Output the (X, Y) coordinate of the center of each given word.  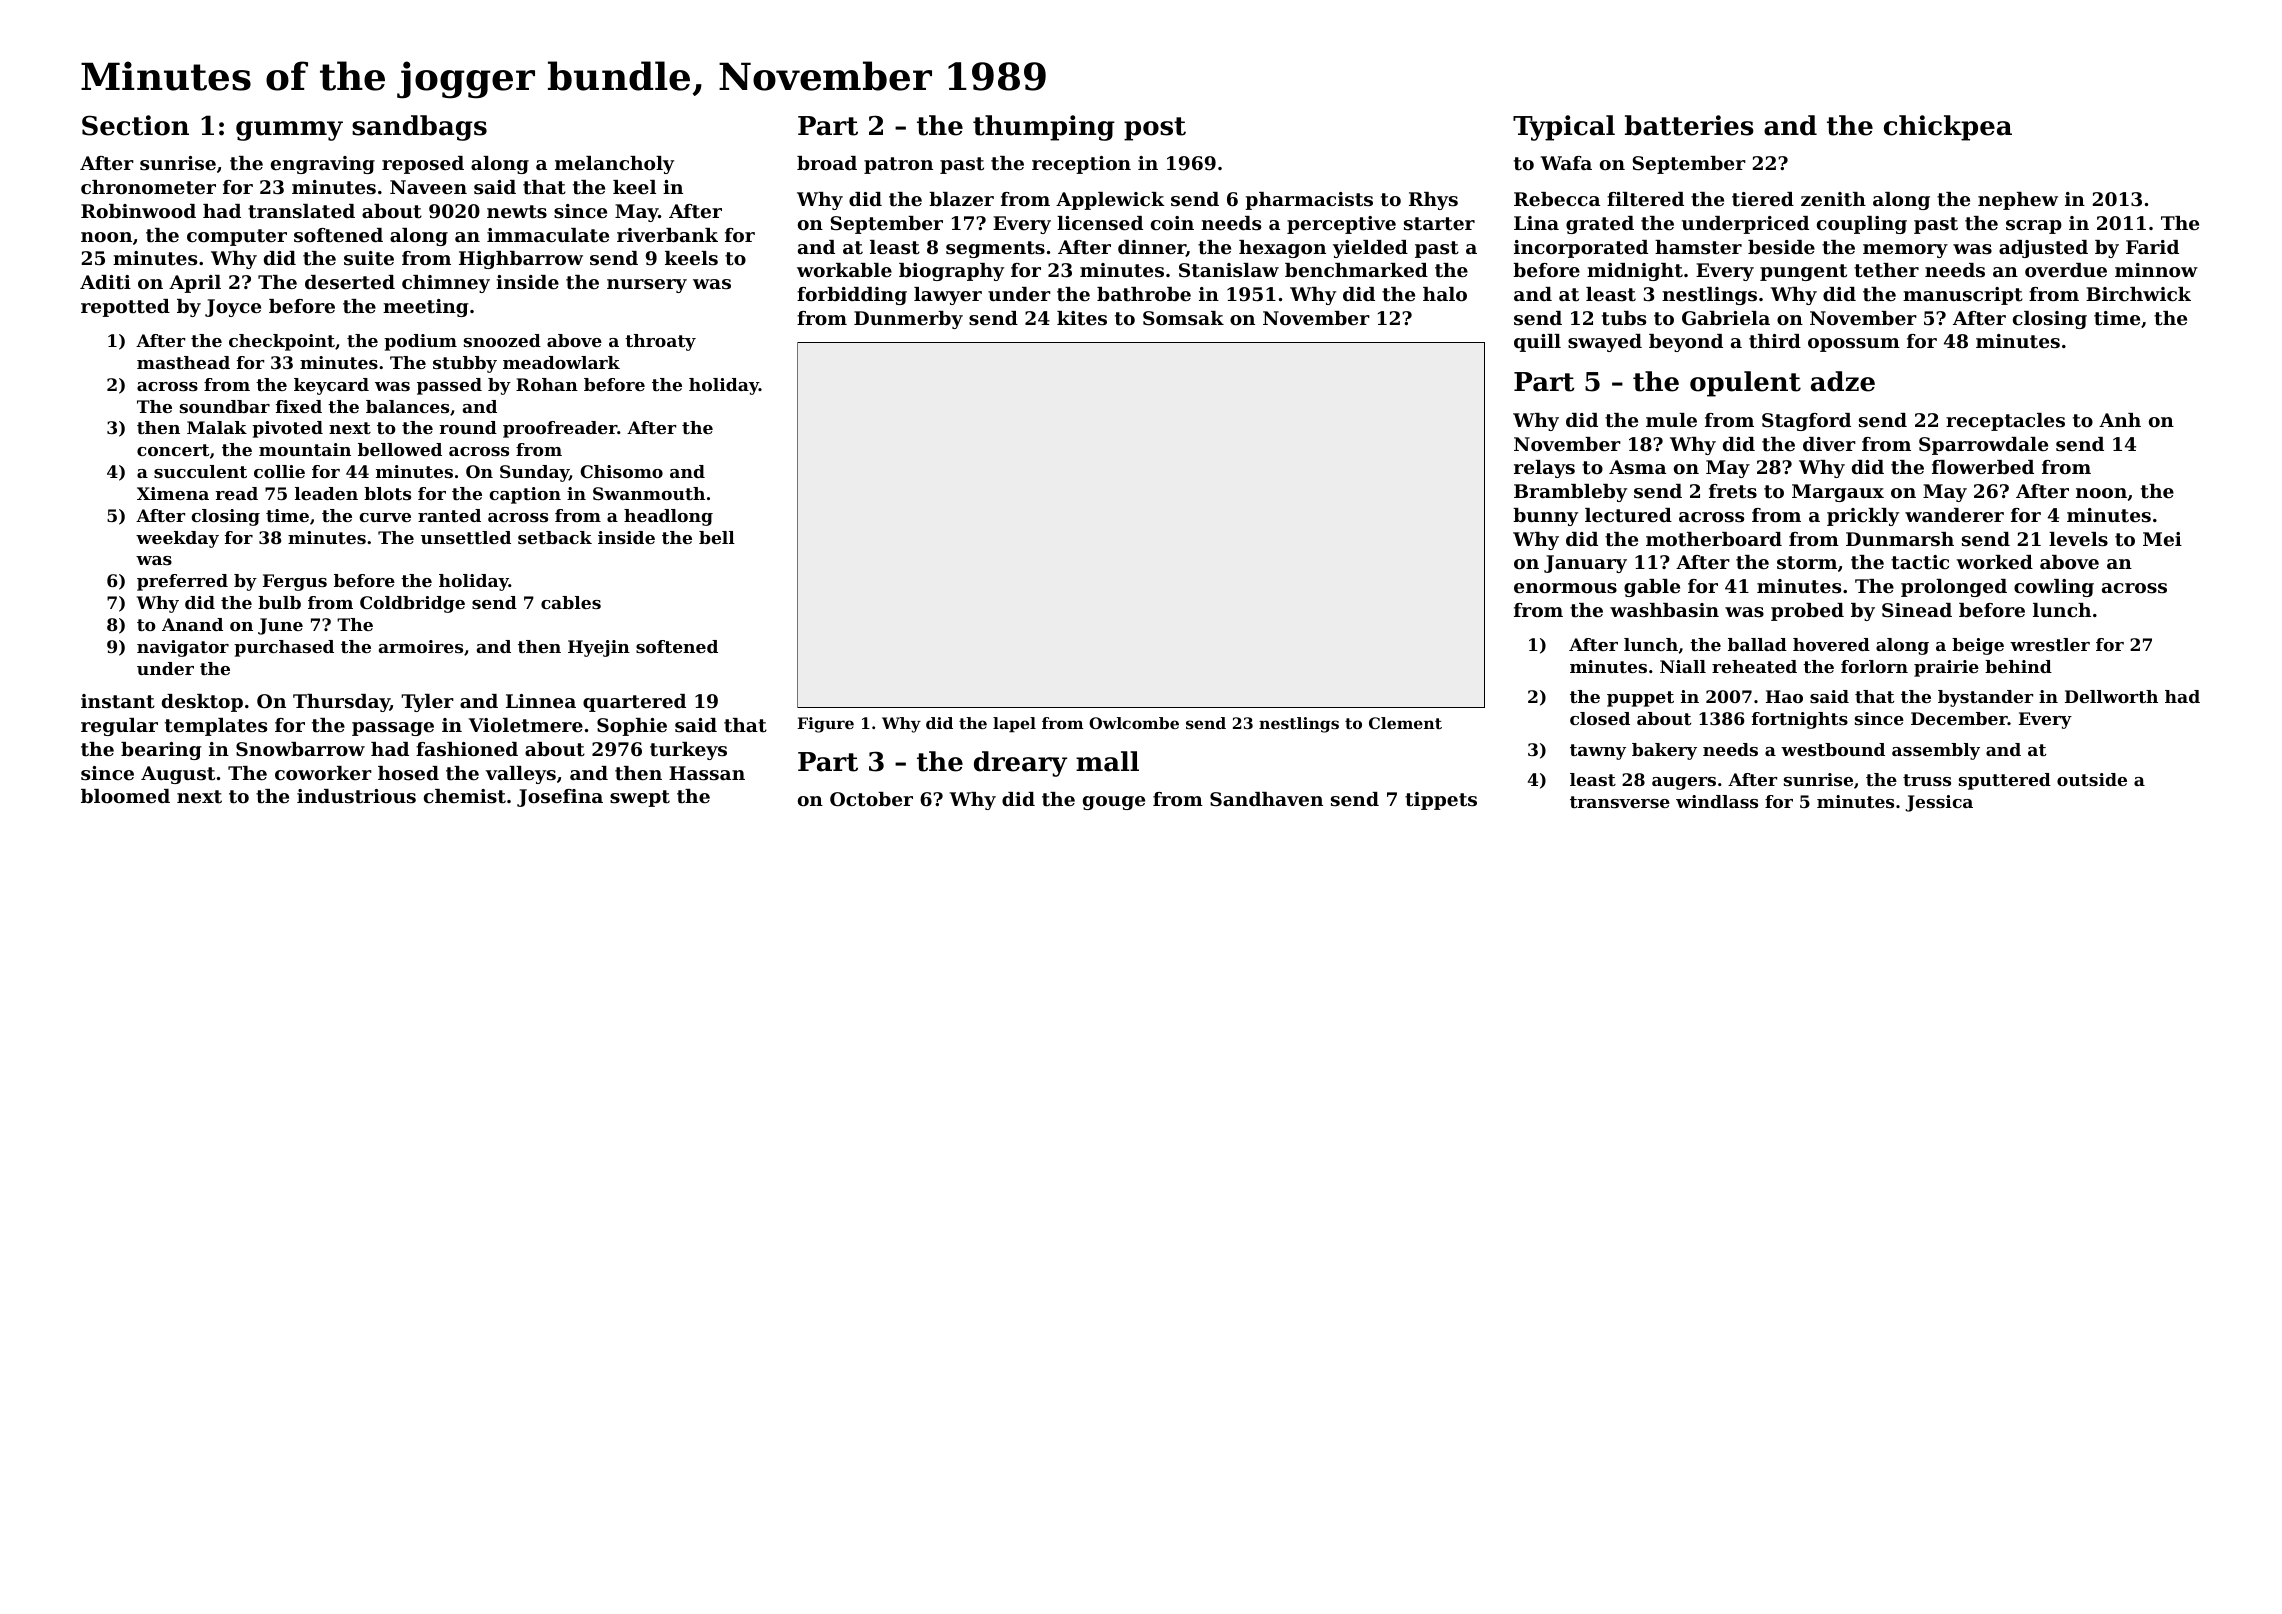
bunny (1545, 517)
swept (640, 798)
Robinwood (138, 211)
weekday (177, 539)
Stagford (1806, 422)
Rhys (1433, 201)
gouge (1114, 803)
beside (1781, 247)
